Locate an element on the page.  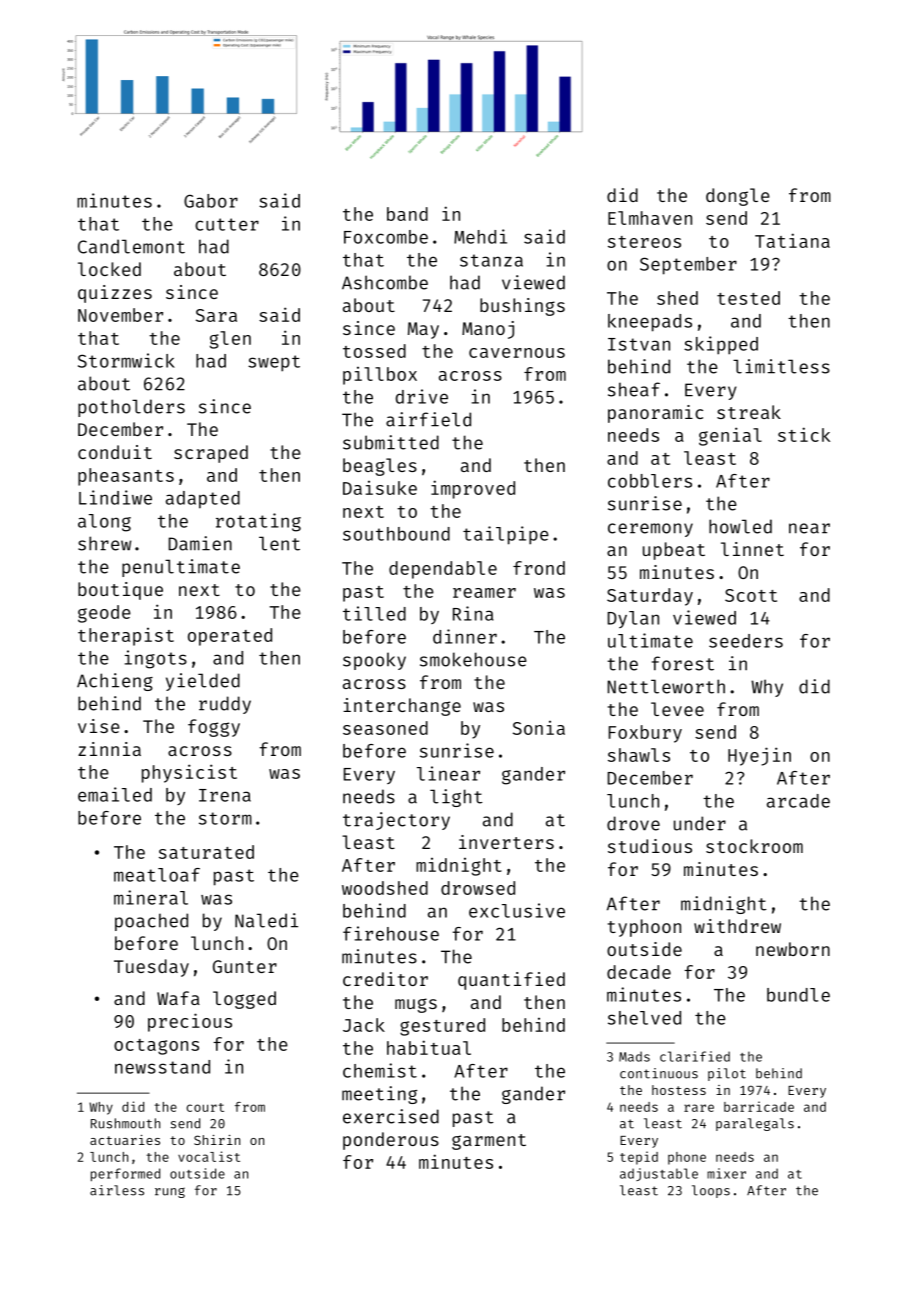
stereos is located at coordinates (644, 242).
